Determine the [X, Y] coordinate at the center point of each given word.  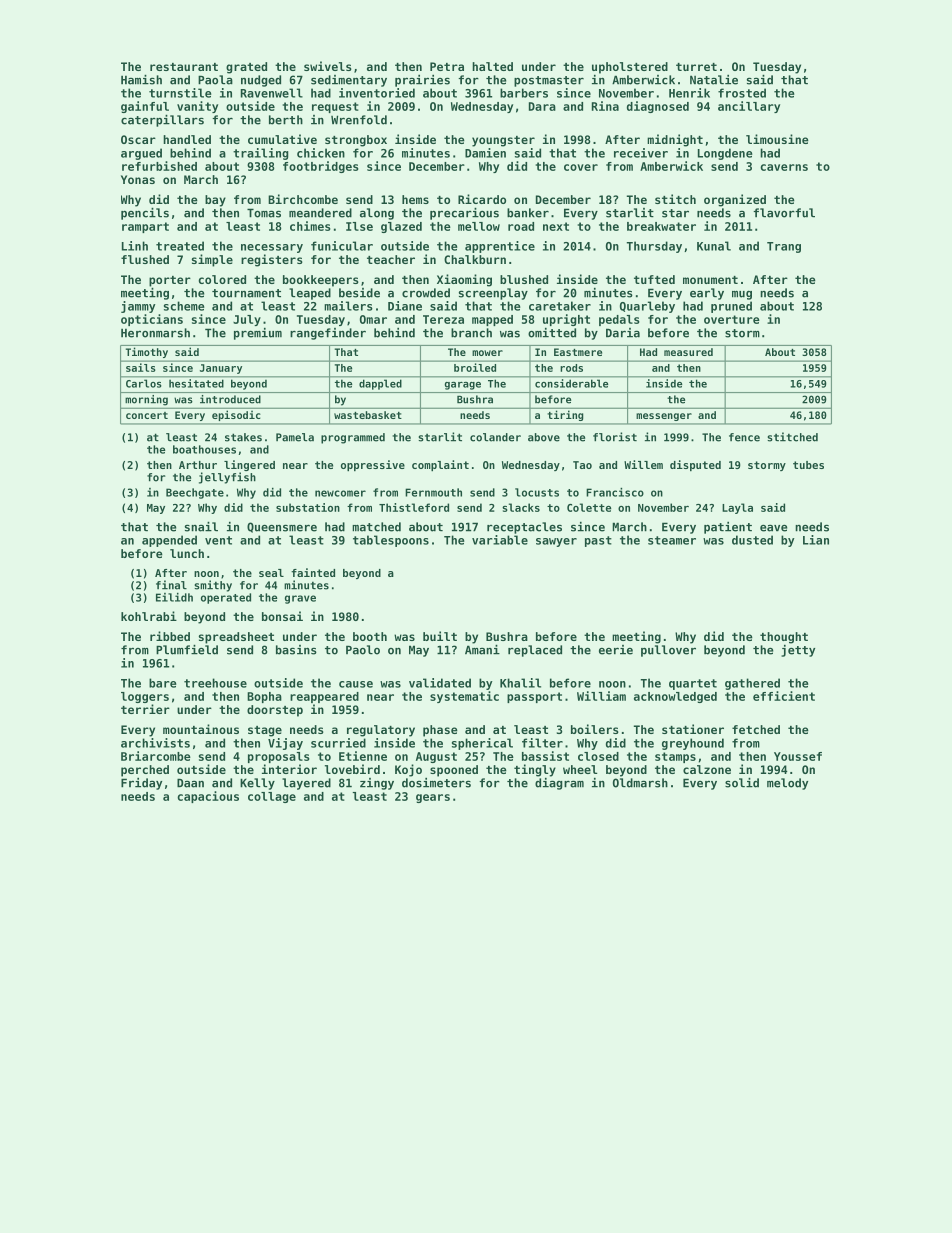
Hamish [141, 80]
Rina [605, 106]
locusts [537, 492]
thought [784, 638]
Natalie [714, 80]
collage [272, 797]
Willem [643, 464]
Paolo [363, 650]
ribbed [170, 636]
